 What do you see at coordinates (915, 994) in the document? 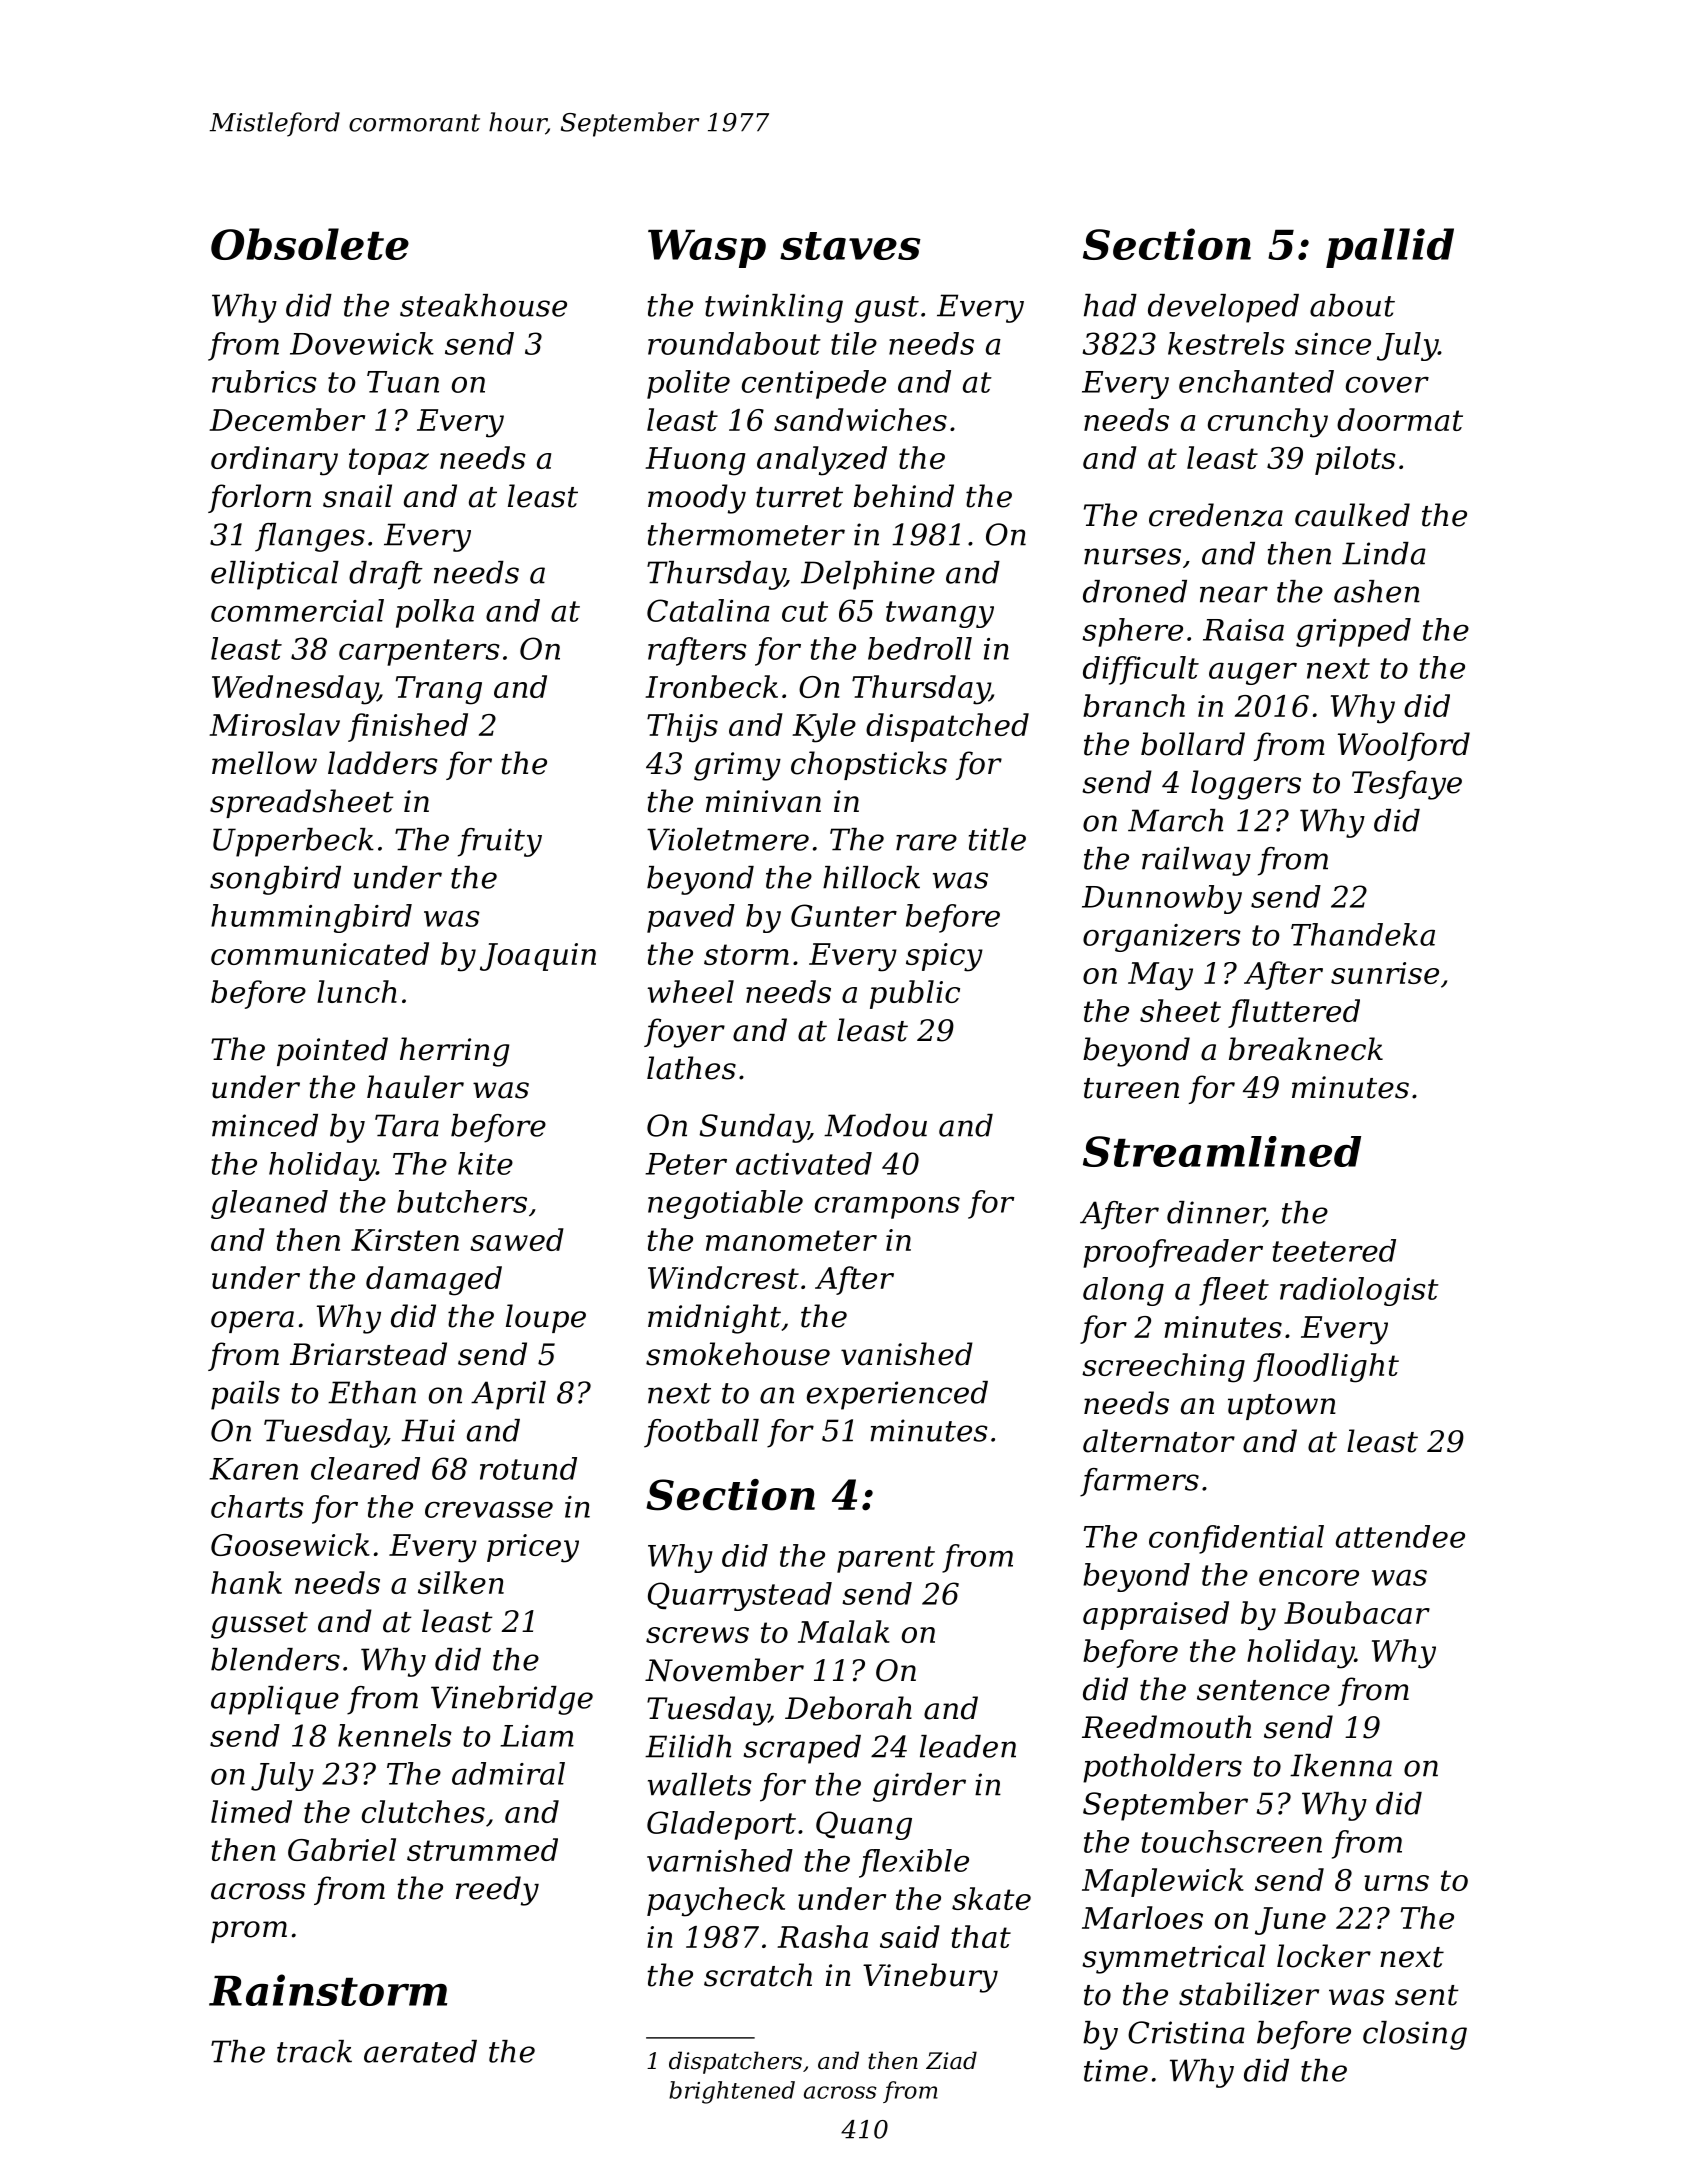
I see `public` at bounding box center [915, 994].
